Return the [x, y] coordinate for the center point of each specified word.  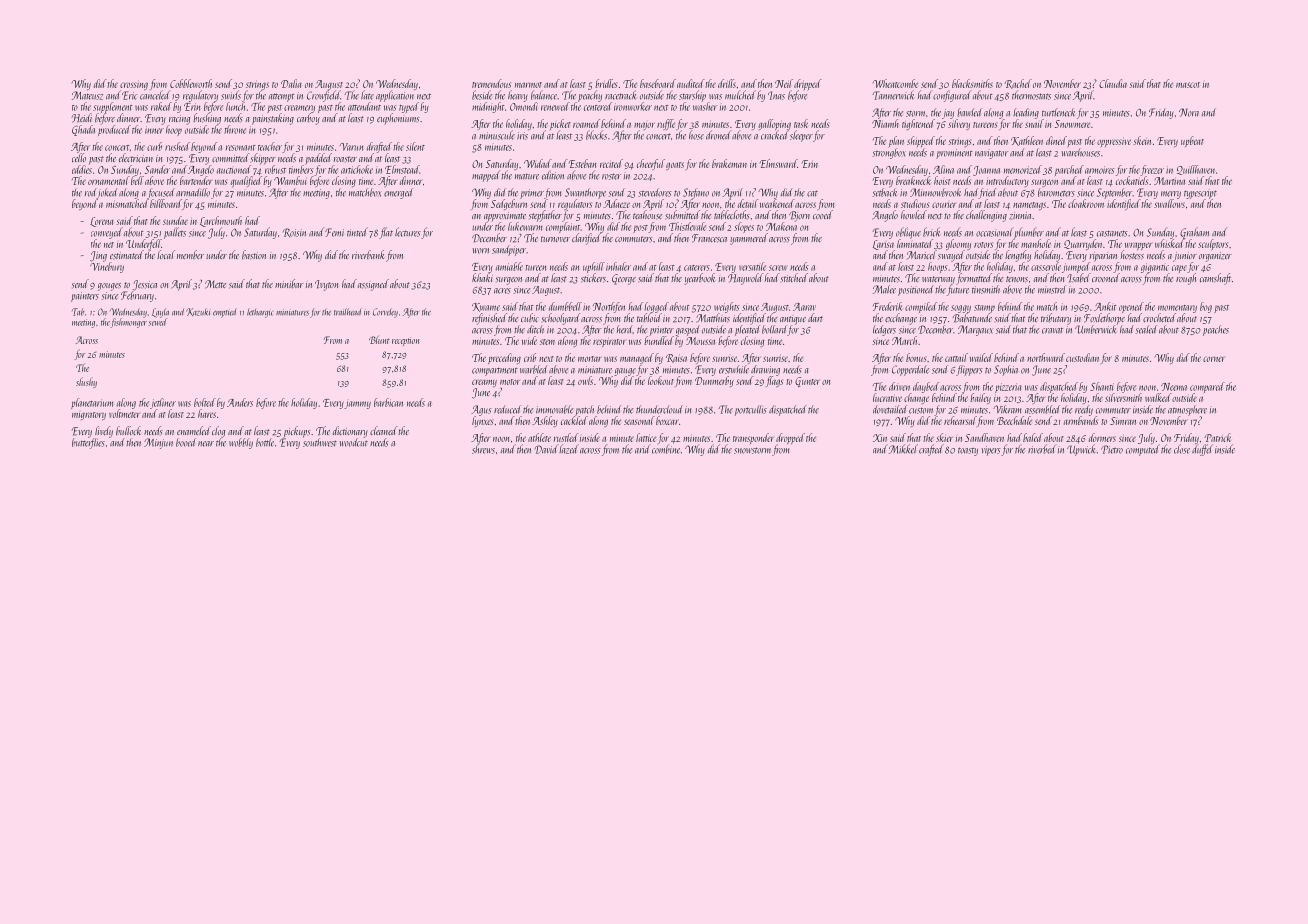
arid [643, 449]
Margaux [975, 330]
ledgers [884, 330]
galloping [775, 125]
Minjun [158, 443]
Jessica [145, 285]
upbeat [1192, 141]
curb [154, 146]
